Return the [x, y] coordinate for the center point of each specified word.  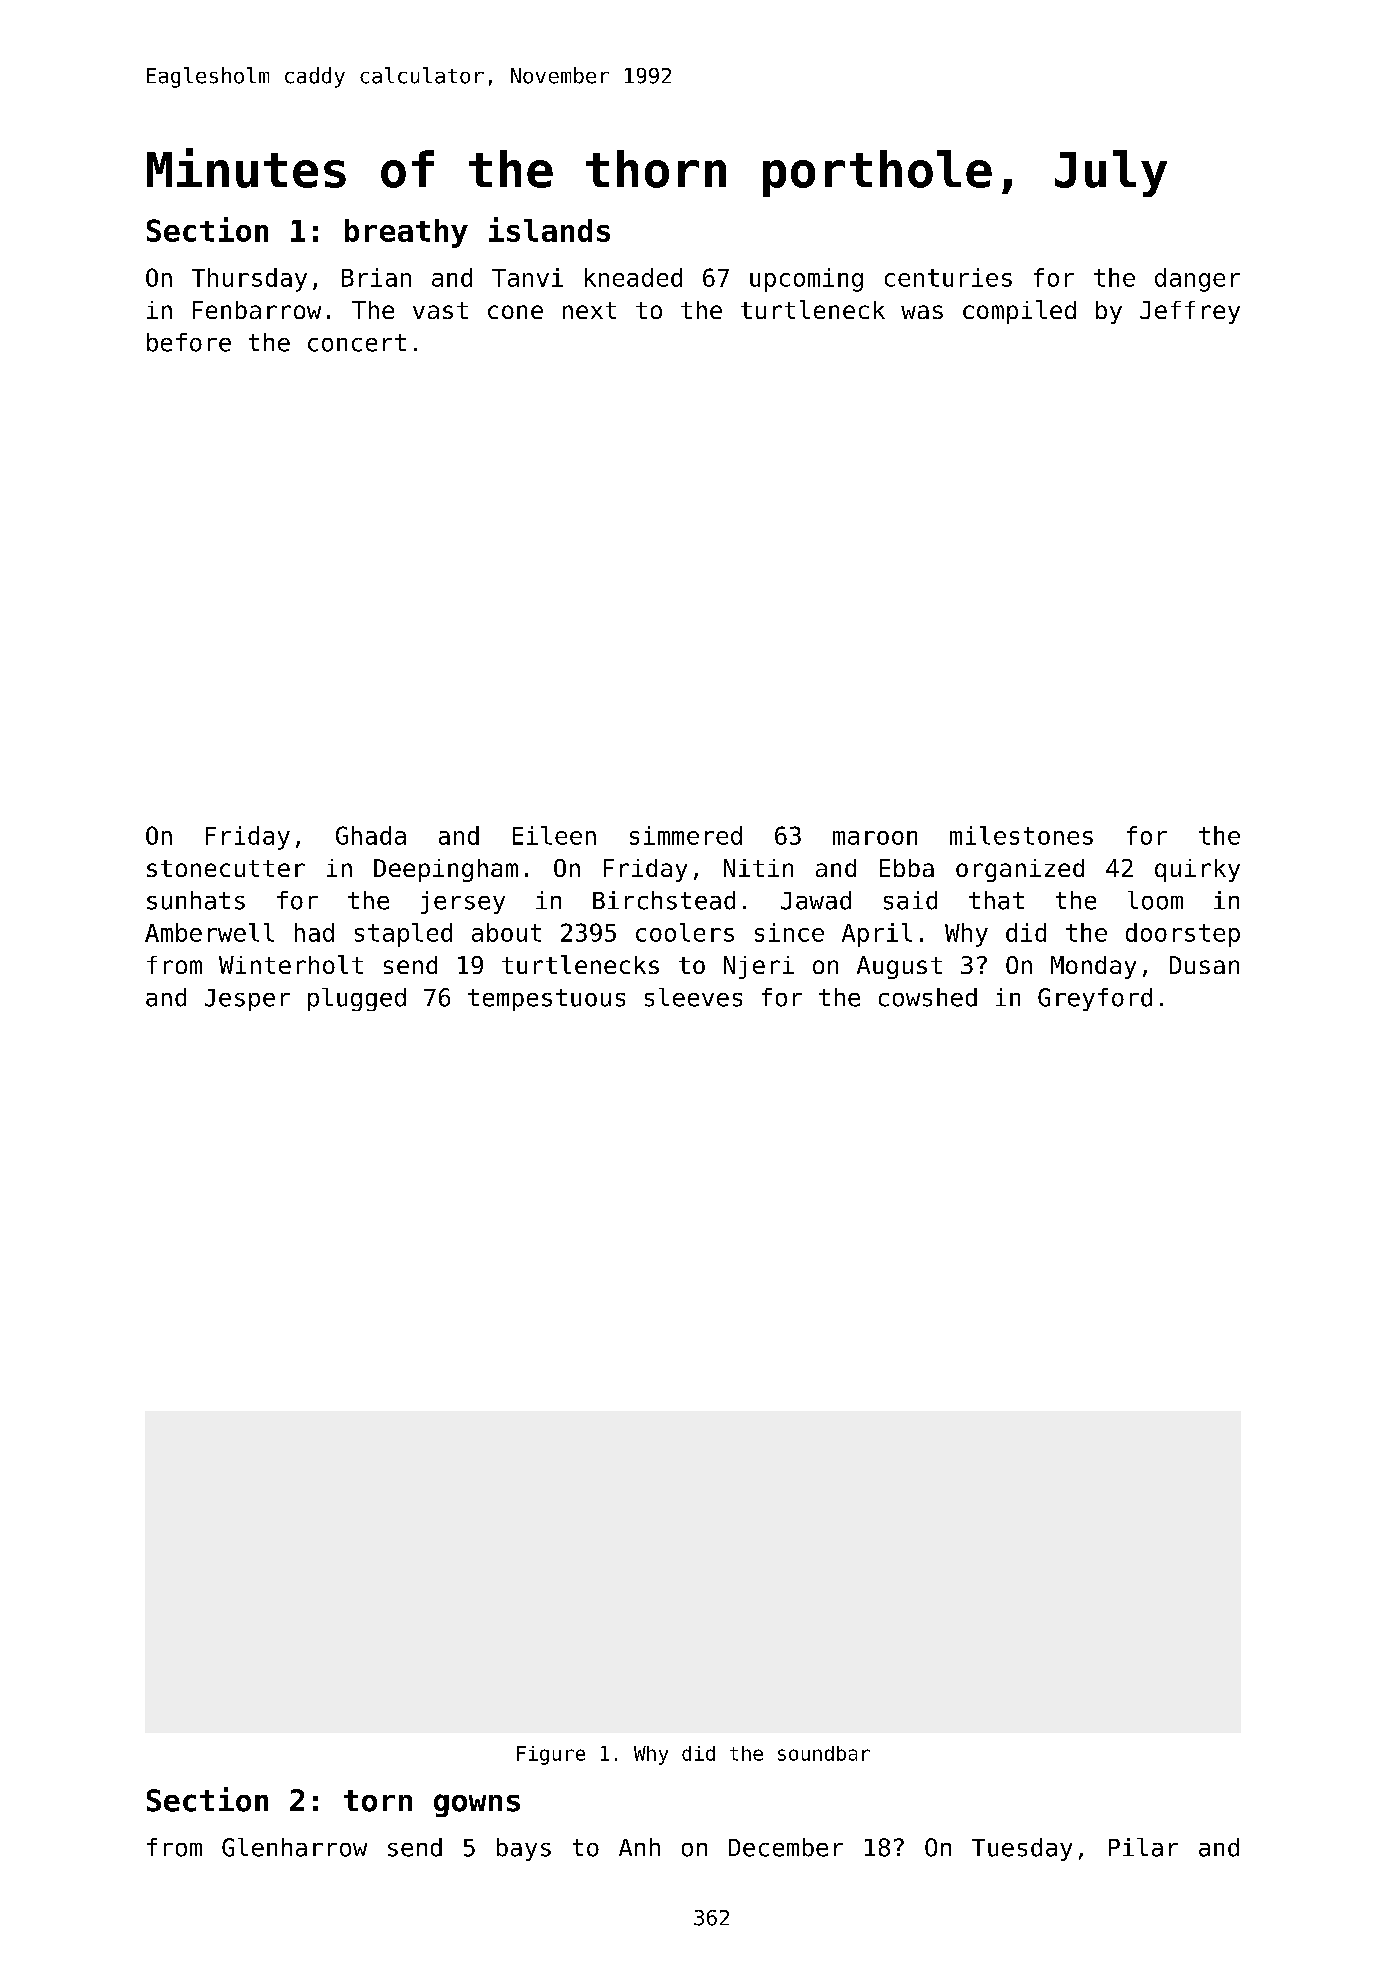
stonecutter [226, 868]
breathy [406, 233]
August [899, 967]
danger [1197, 280]
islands [549, 229]
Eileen [554, 835]
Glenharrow [294, 1847]
